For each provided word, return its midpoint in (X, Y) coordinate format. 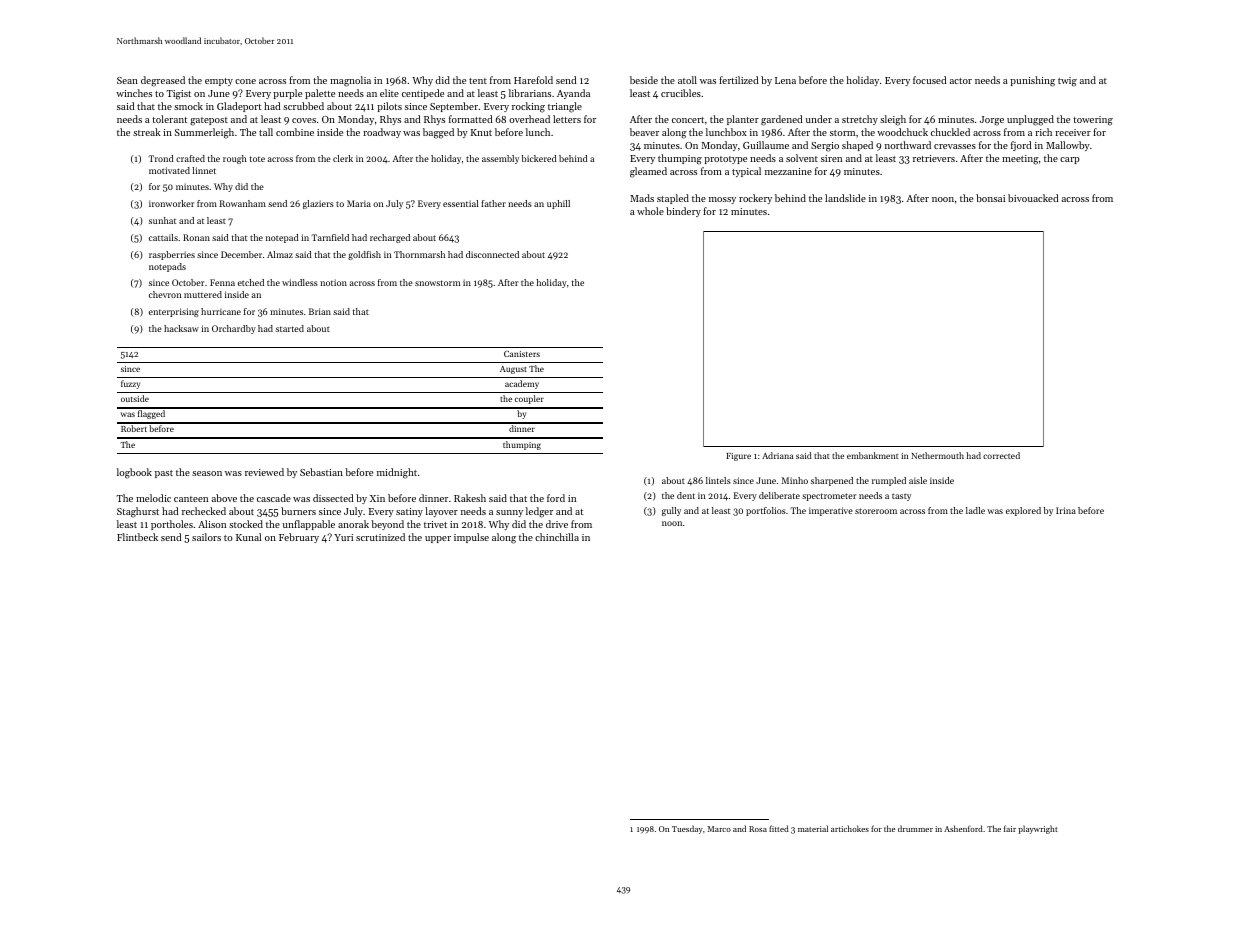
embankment (873, 455)
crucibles (681, 93)
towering (1093, 121)
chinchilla (557, 537)
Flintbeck (137, 537)
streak (147, 132)
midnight (397, 473)
